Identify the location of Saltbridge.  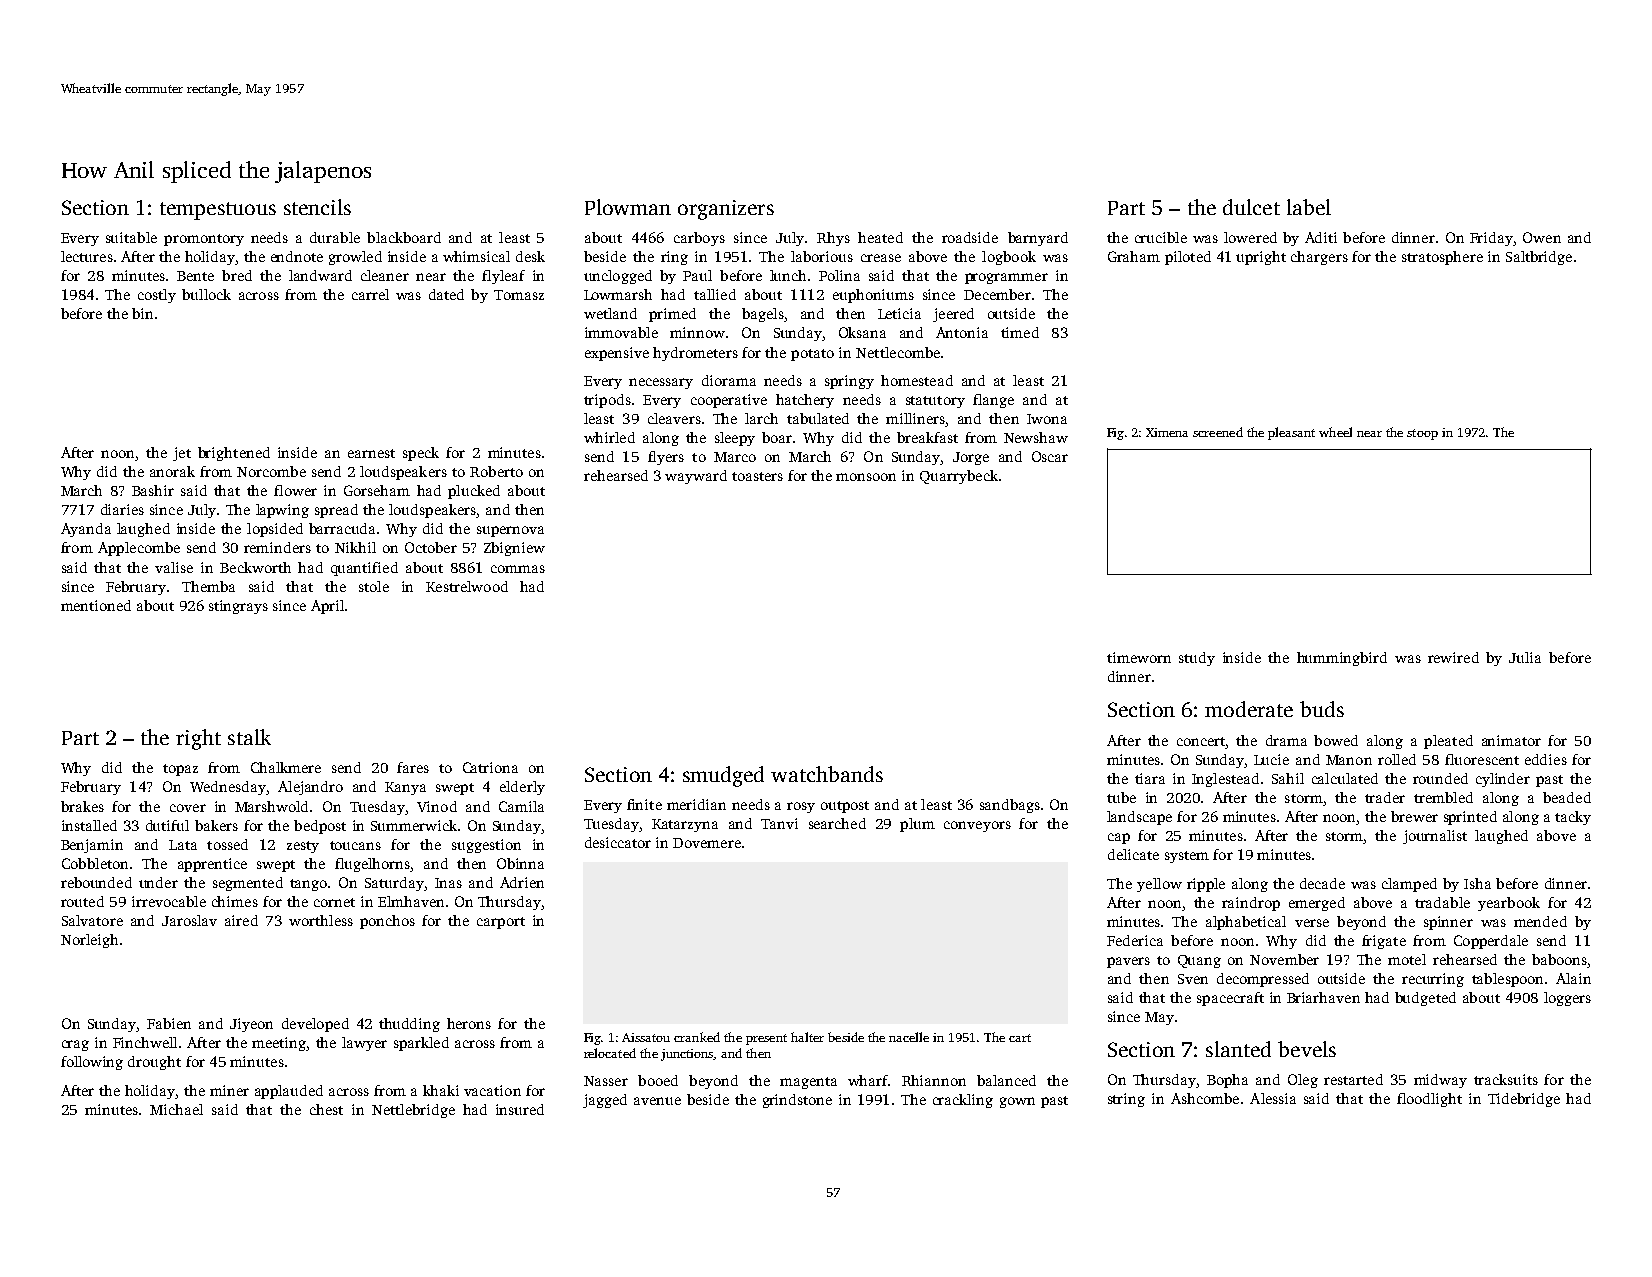
(1539, 258).
